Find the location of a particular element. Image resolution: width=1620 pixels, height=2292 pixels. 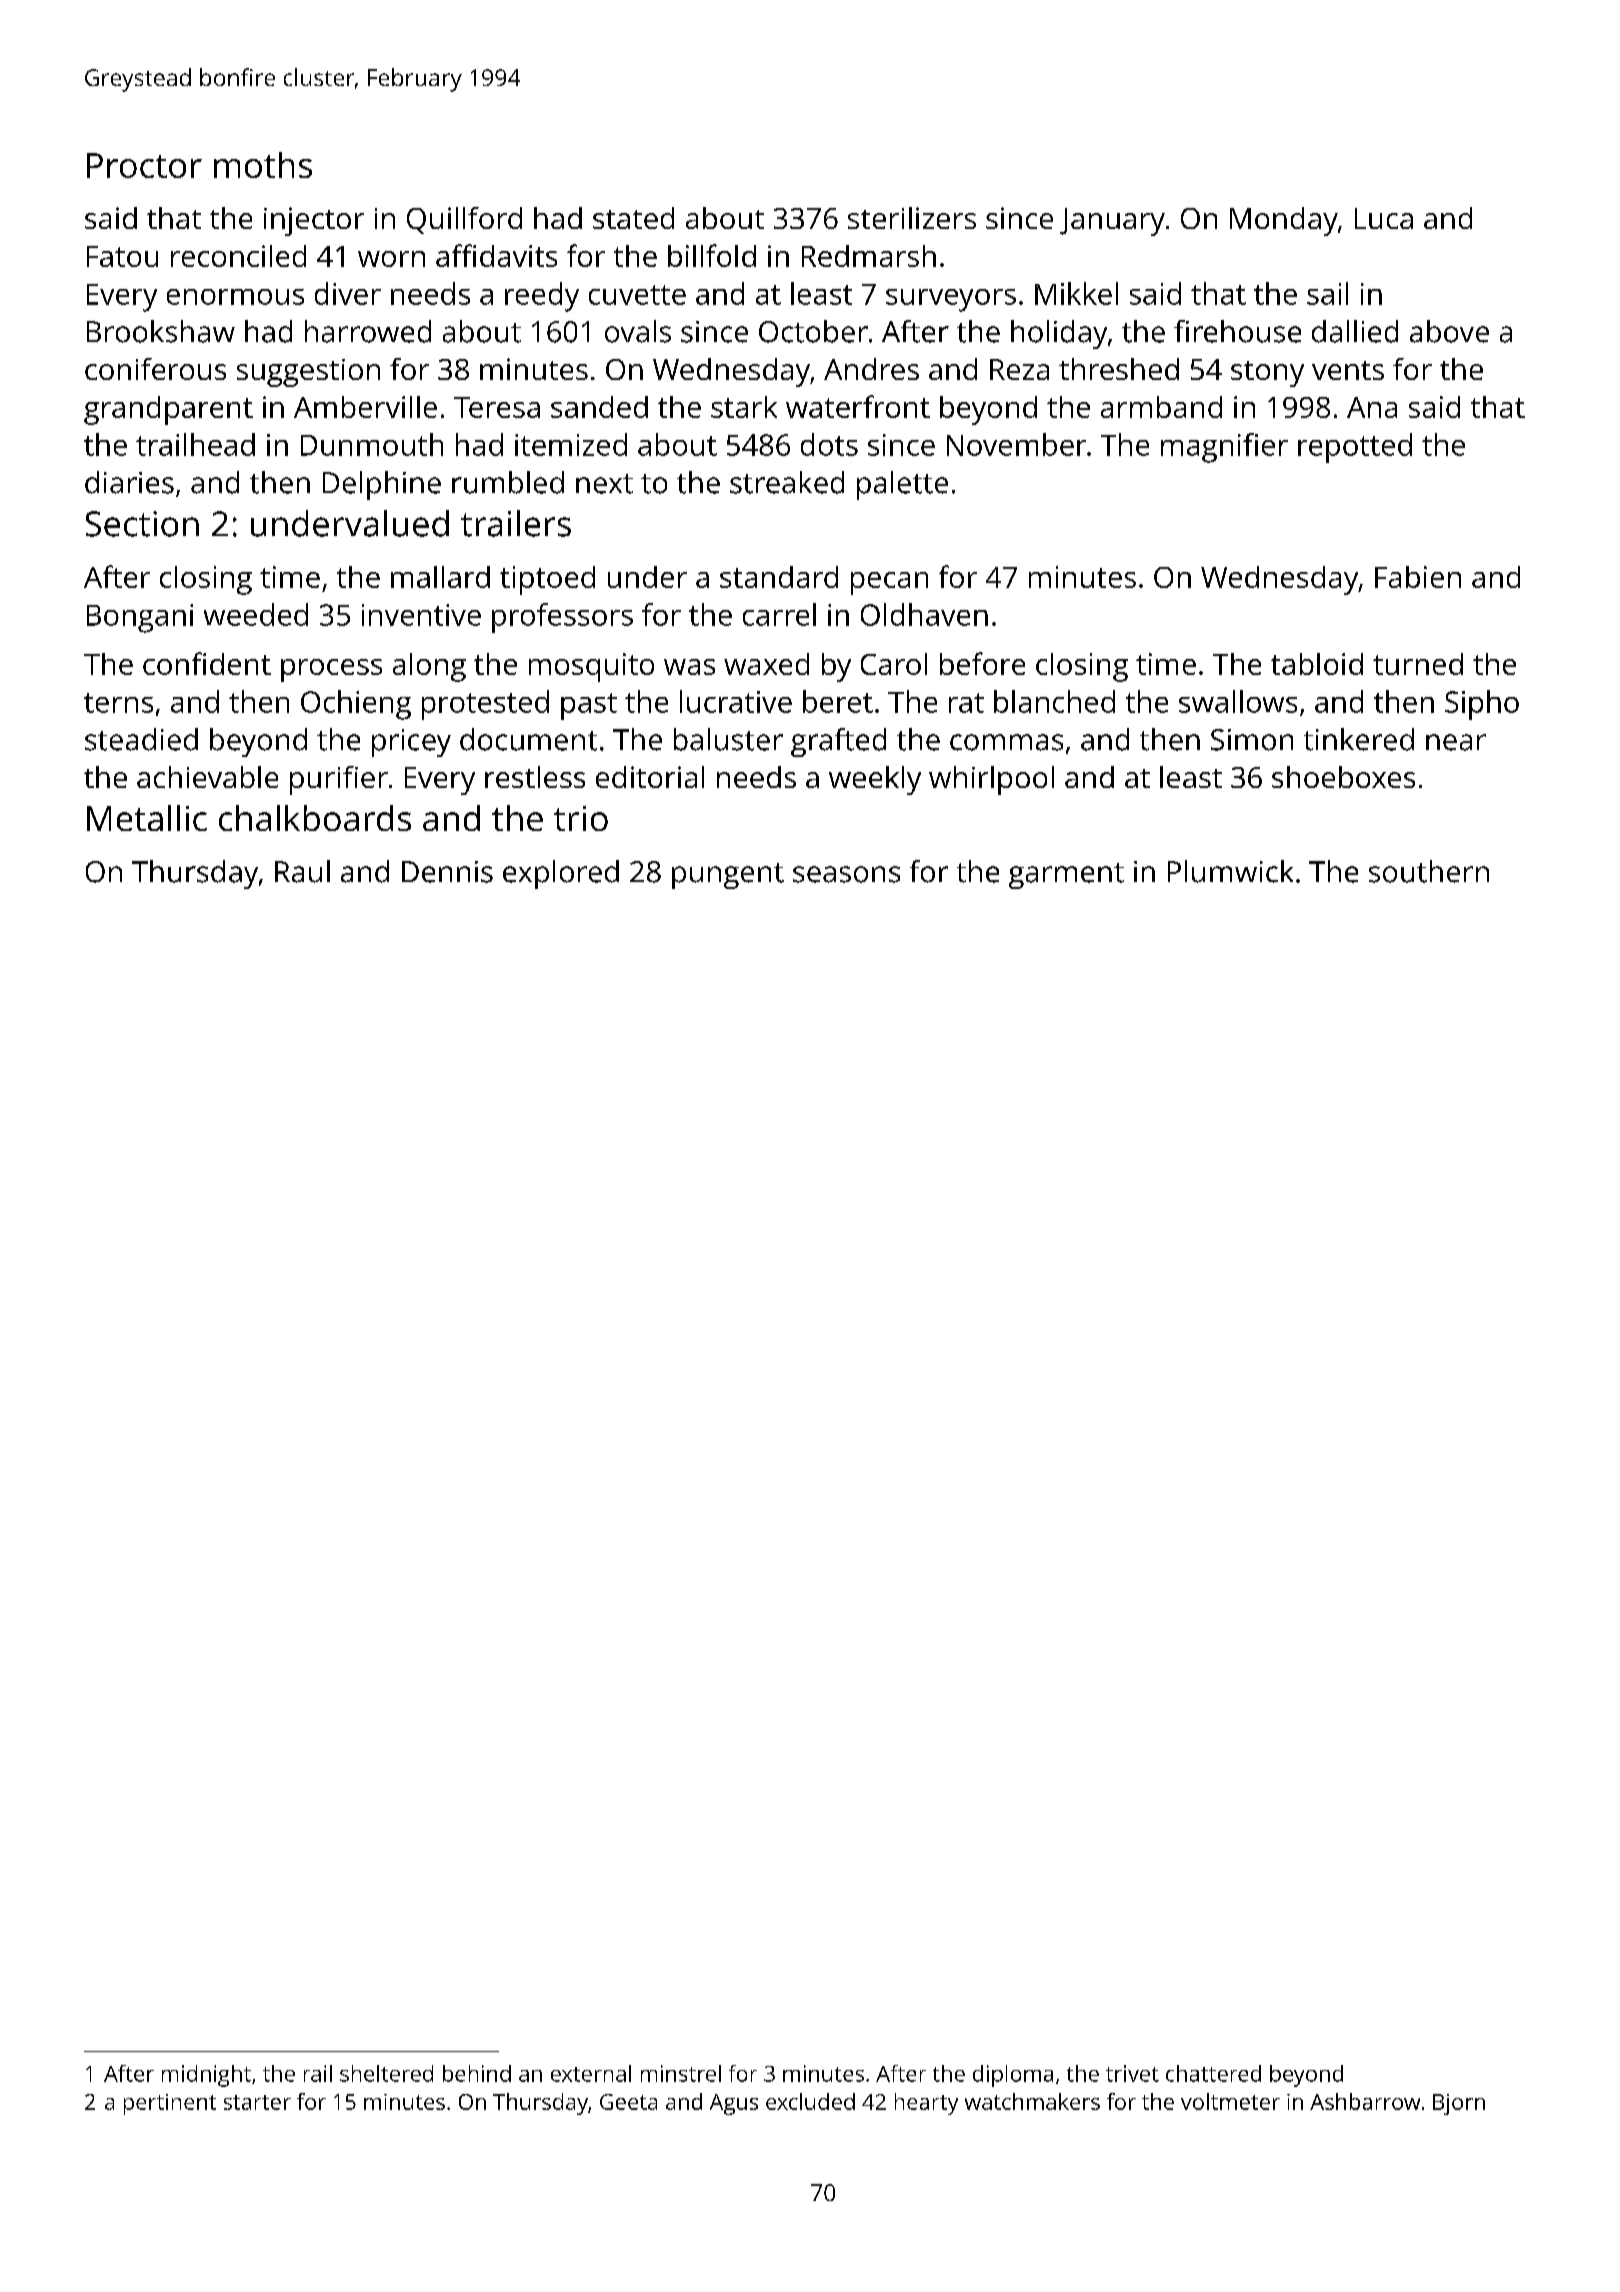

Dennis is located at coordinates (447, 872).
